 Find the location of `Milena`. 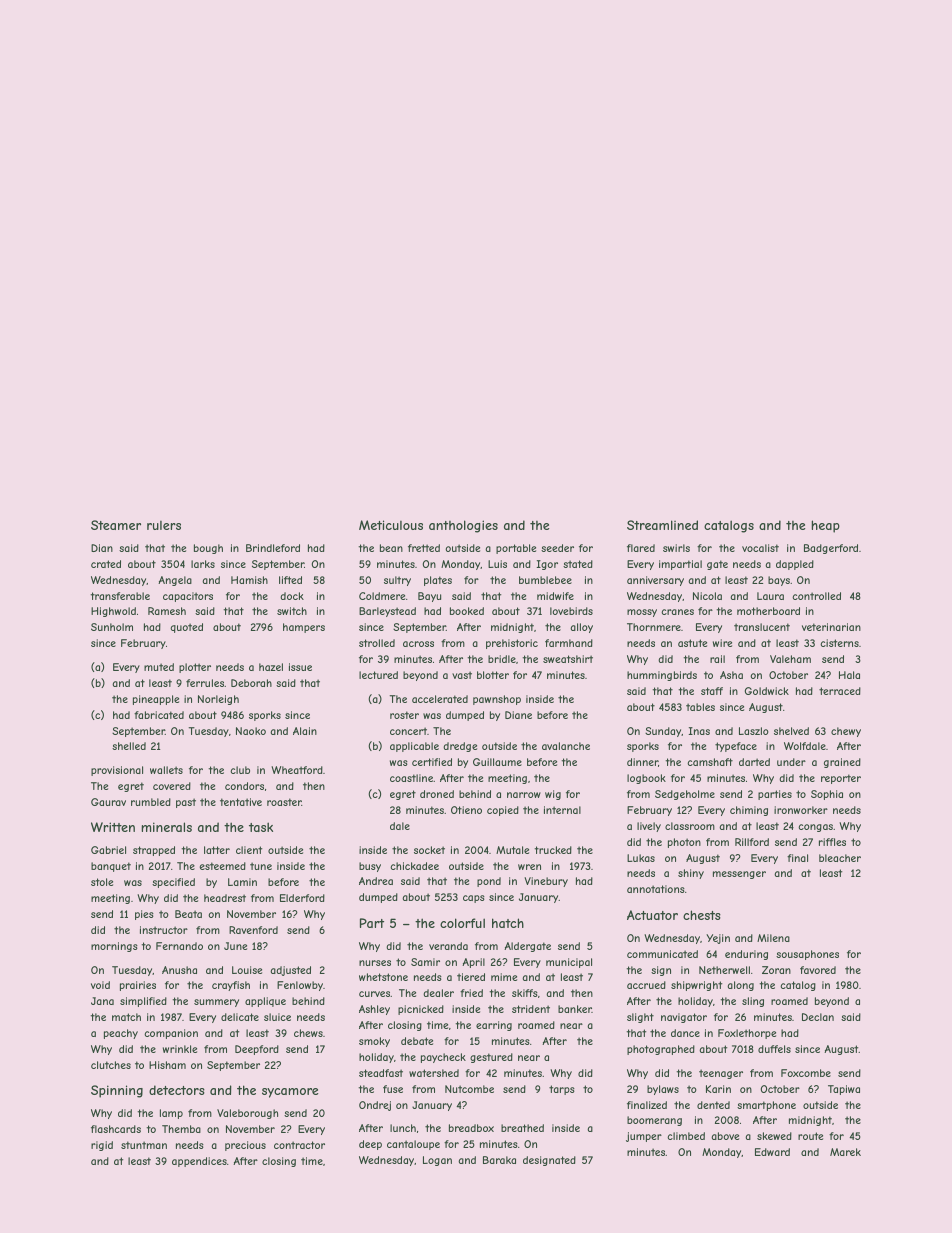

Milena is located at coordinates (773, 938).
